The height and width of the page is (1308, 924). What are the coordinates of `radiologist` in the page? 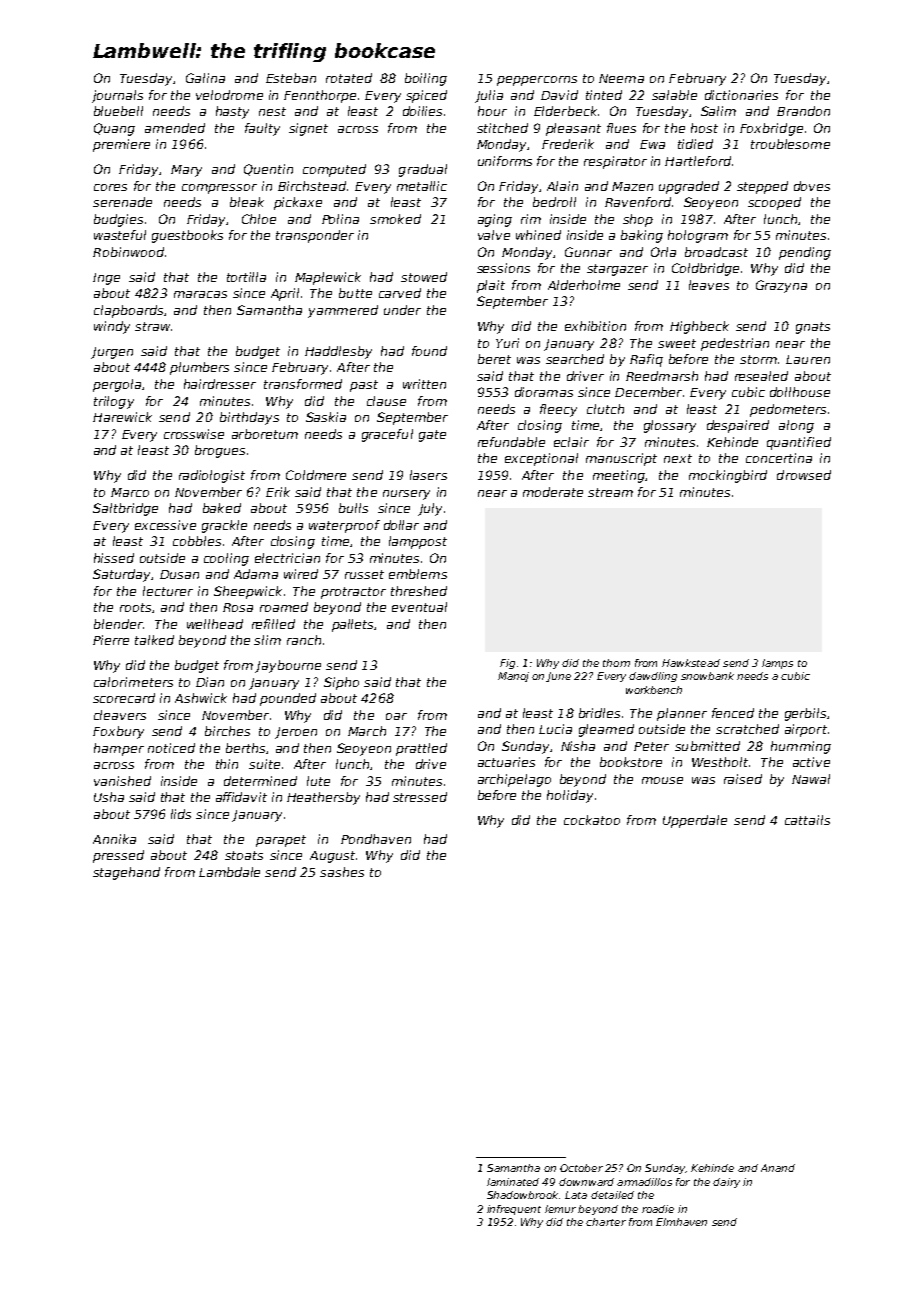 It's located at (212, 476).
